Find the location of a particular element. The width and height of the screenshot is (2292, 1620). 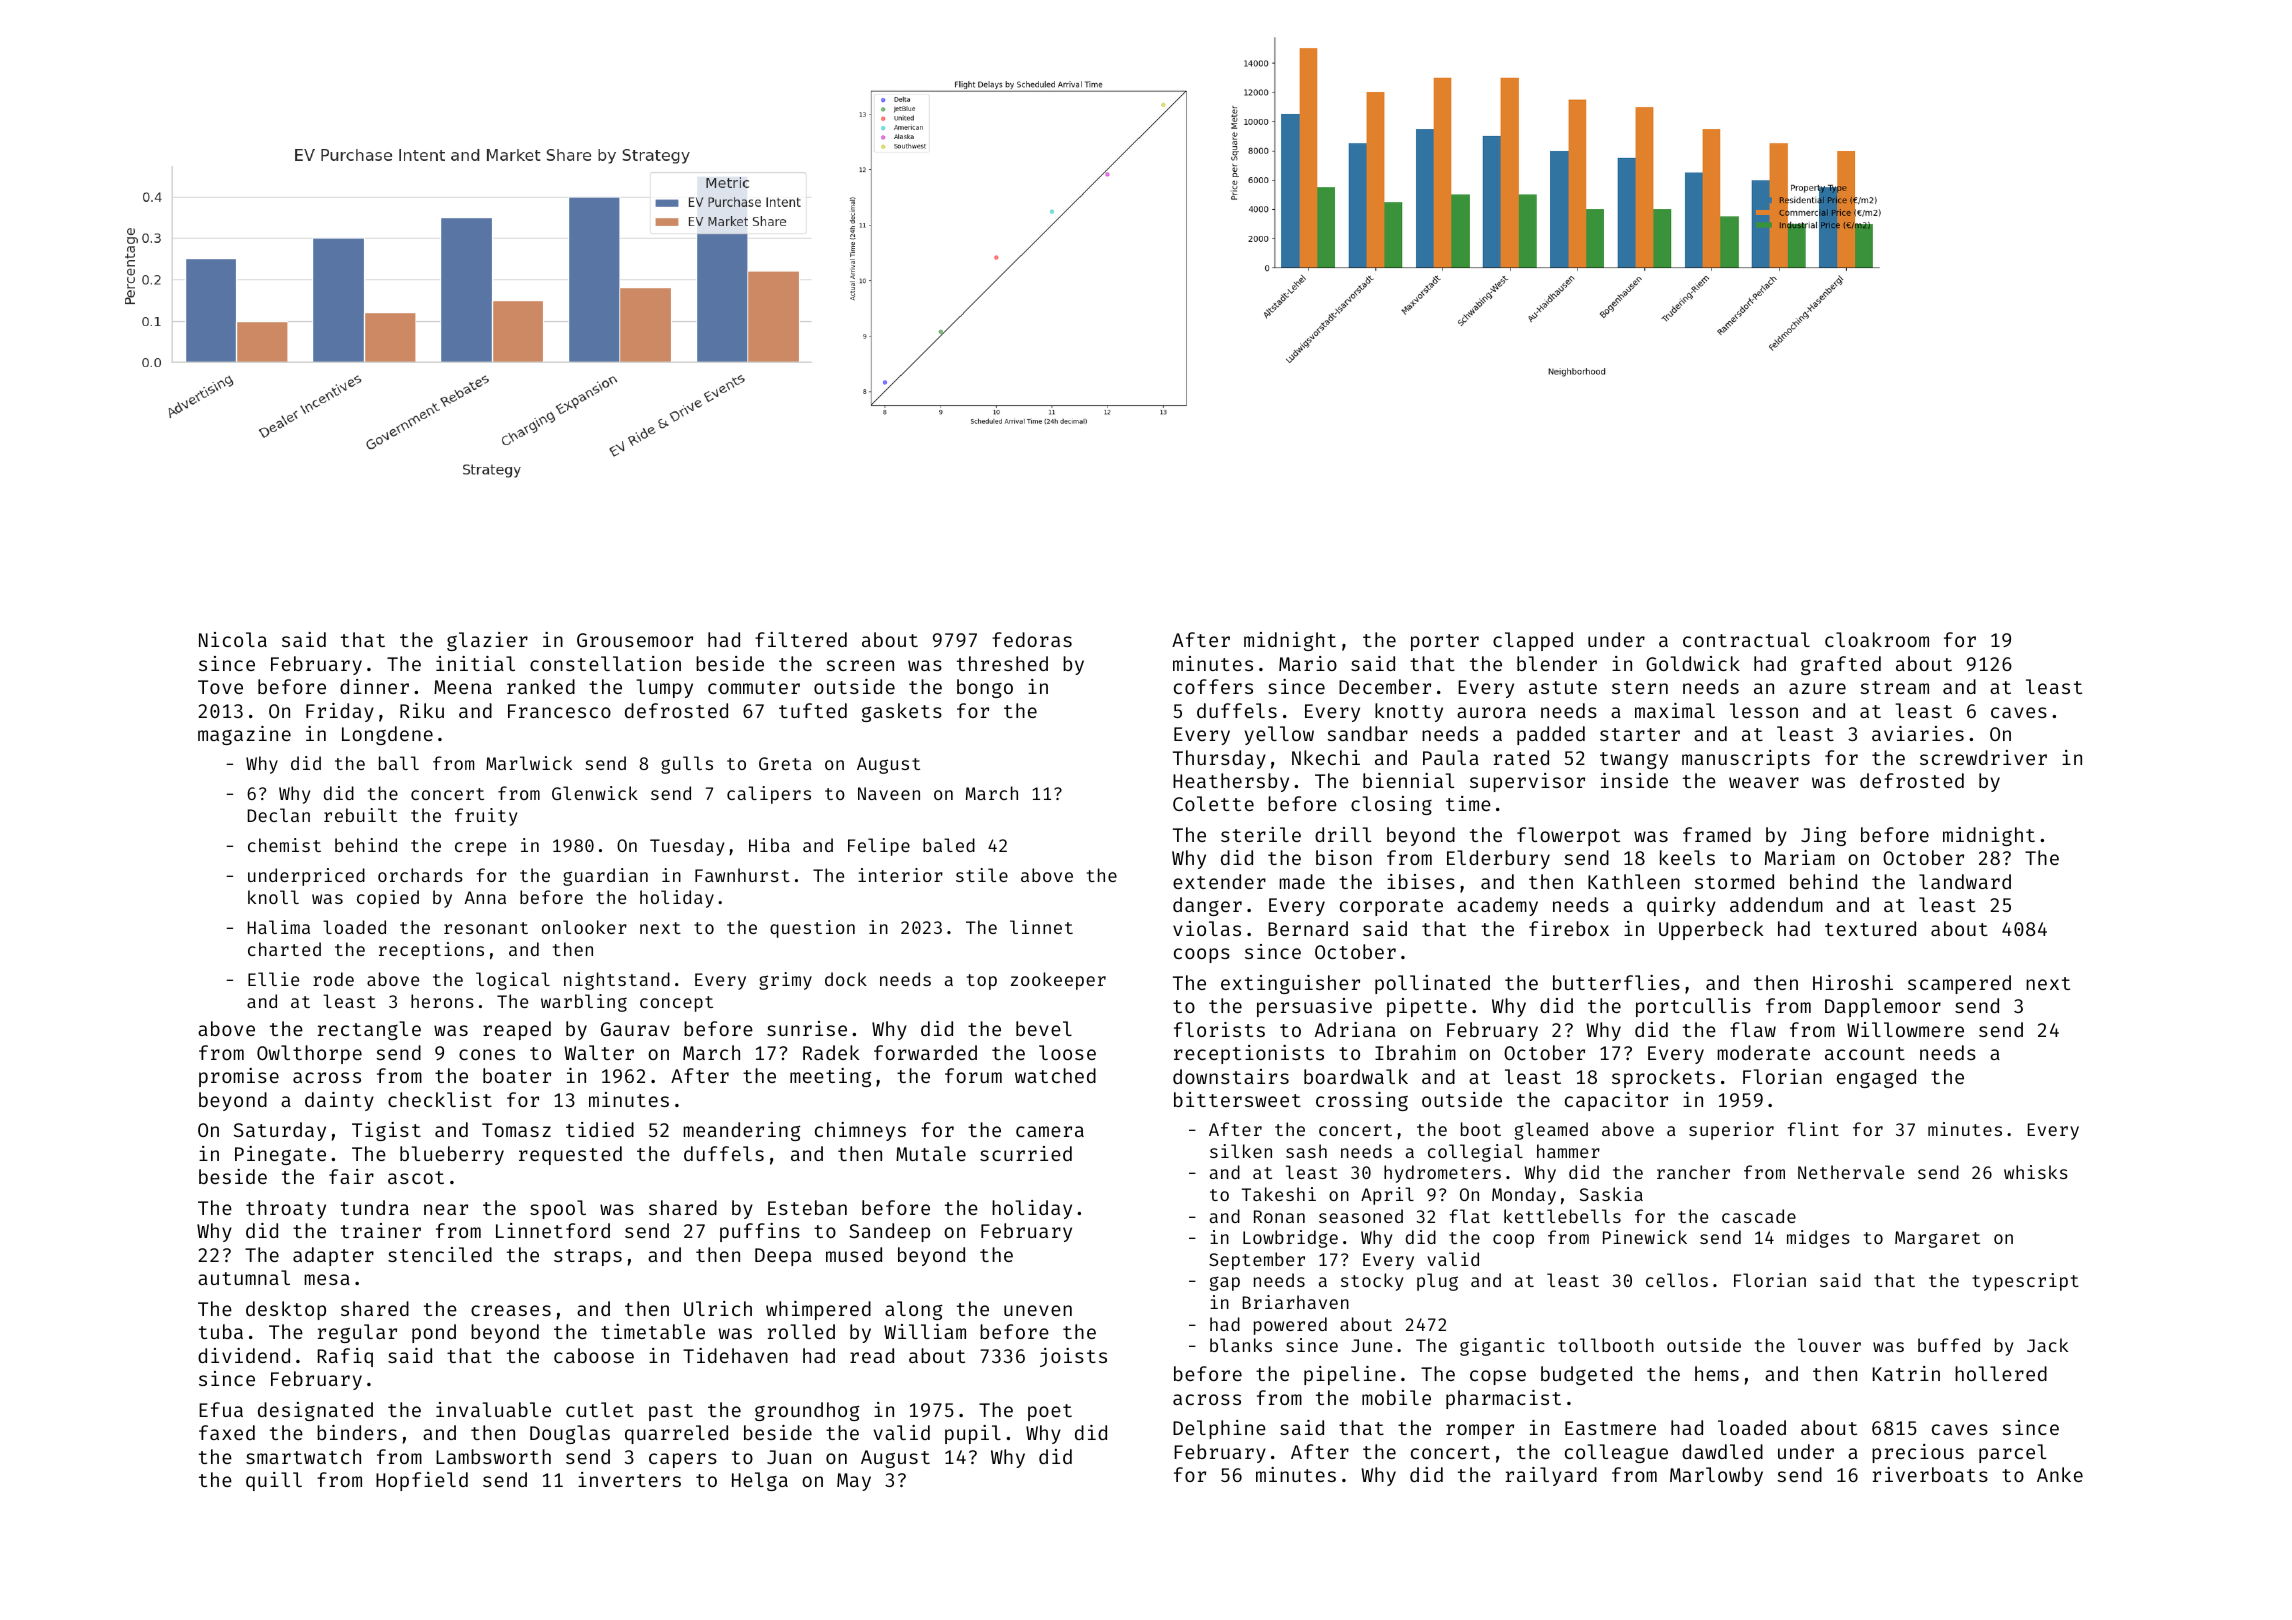

Marlwick is located at coordinates (529, 763).
